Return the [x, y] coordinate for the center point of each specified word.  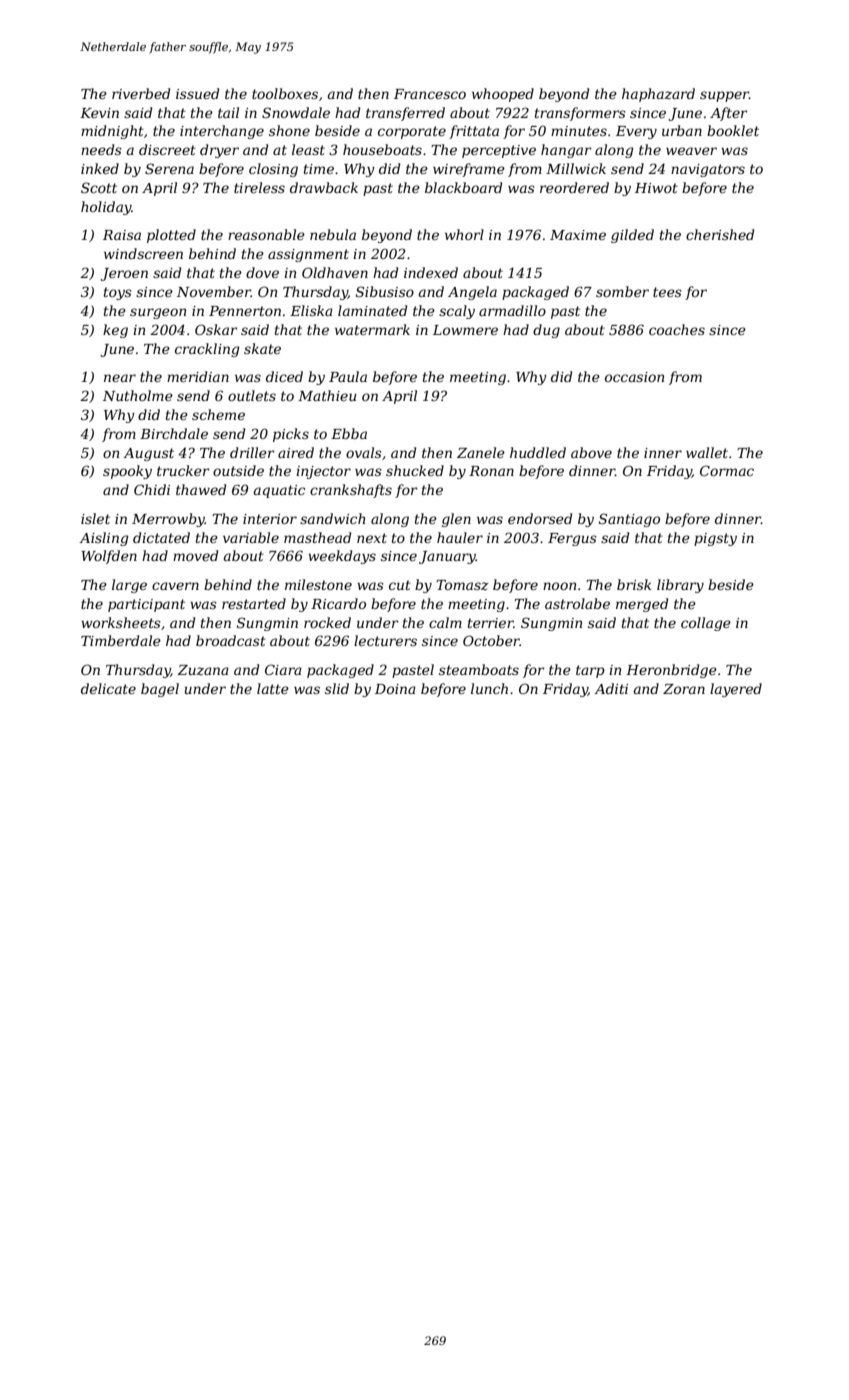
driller [252, 452]
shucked [415, 470]
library [680, 586]
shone [289, 130]
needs [101, 149]
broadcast [231, 640]
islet [95, 518]
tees [667, 292]
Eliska [311, 310]
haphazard [658, 95]
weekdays [342, 557]
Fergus [572, 539]
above [591, 452]
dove [262, 272]
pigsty [715, 539]
